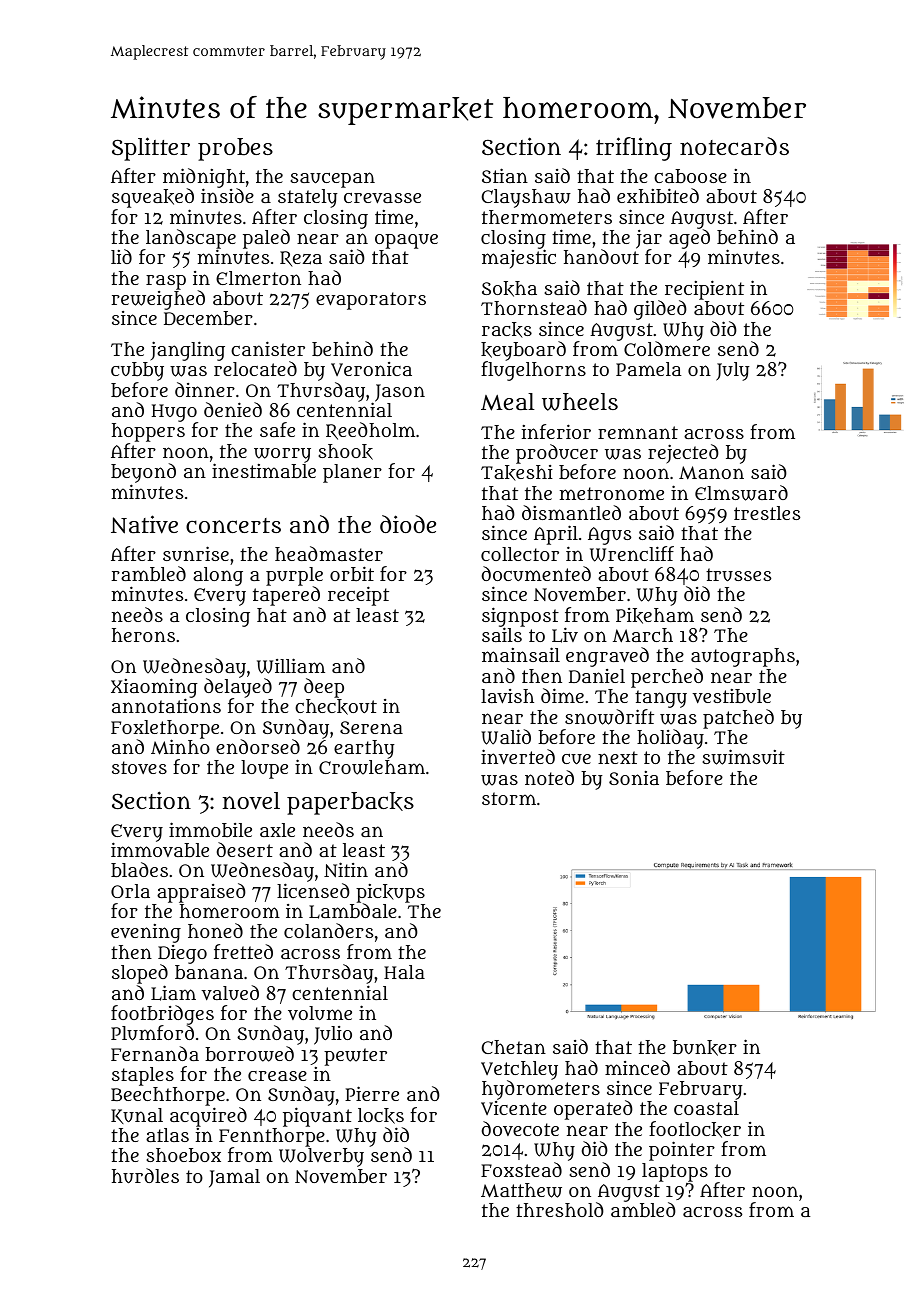 This image has width=924, height=1314. Describe the element at coordinates (381, 1116) in the image. I see `locks` at that location.
